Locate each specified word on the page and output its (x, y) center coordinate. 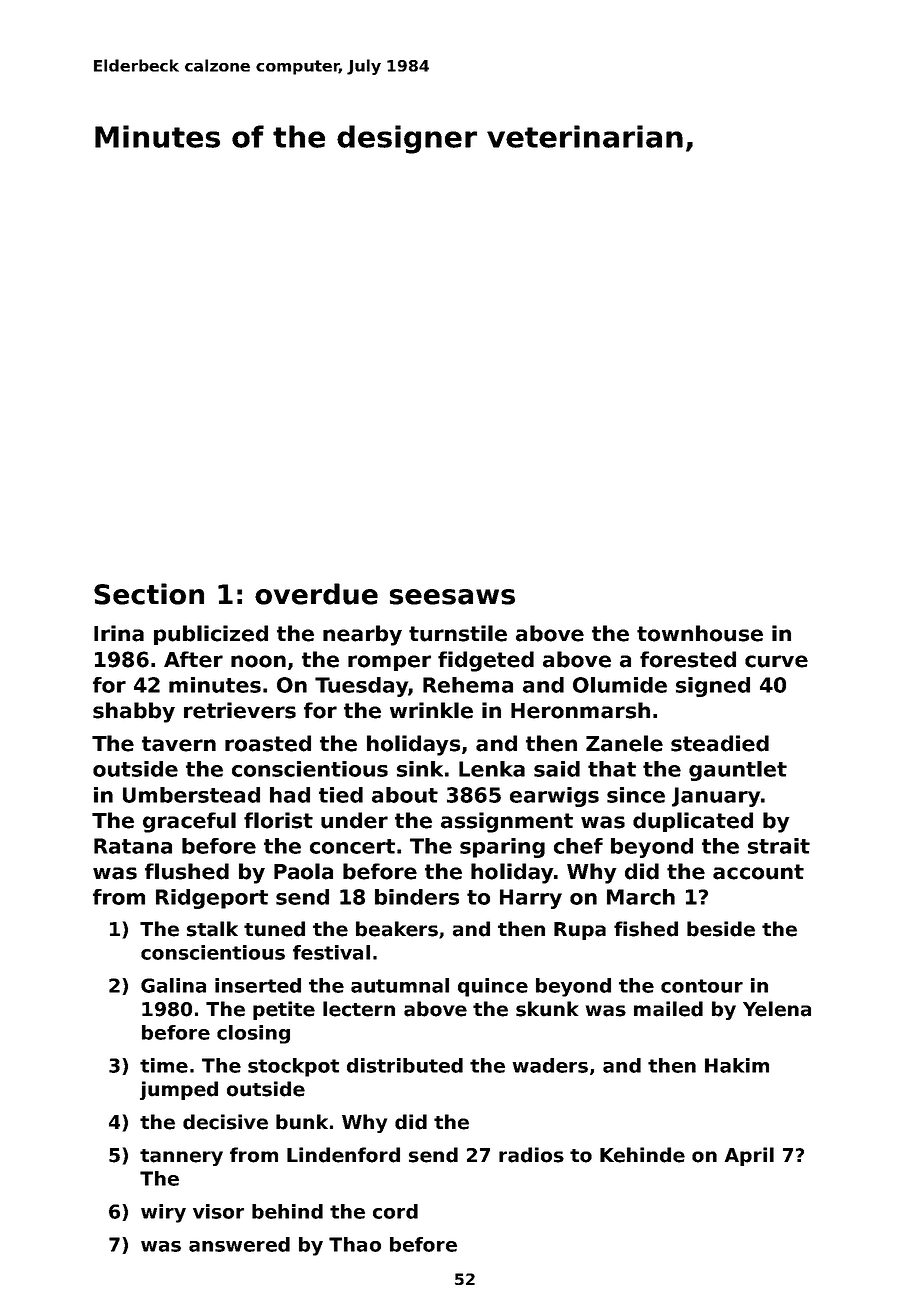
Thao (355, 1244)
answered (239, 1244)
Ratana (133, 846)
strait (779, 846)
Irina (119, 633)
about (405, 795)
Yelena (777, 1009)
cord (395, 1211)
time (164, 1065)
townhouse (700, 633)
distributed (405, 1065)
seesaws (452, 597)
